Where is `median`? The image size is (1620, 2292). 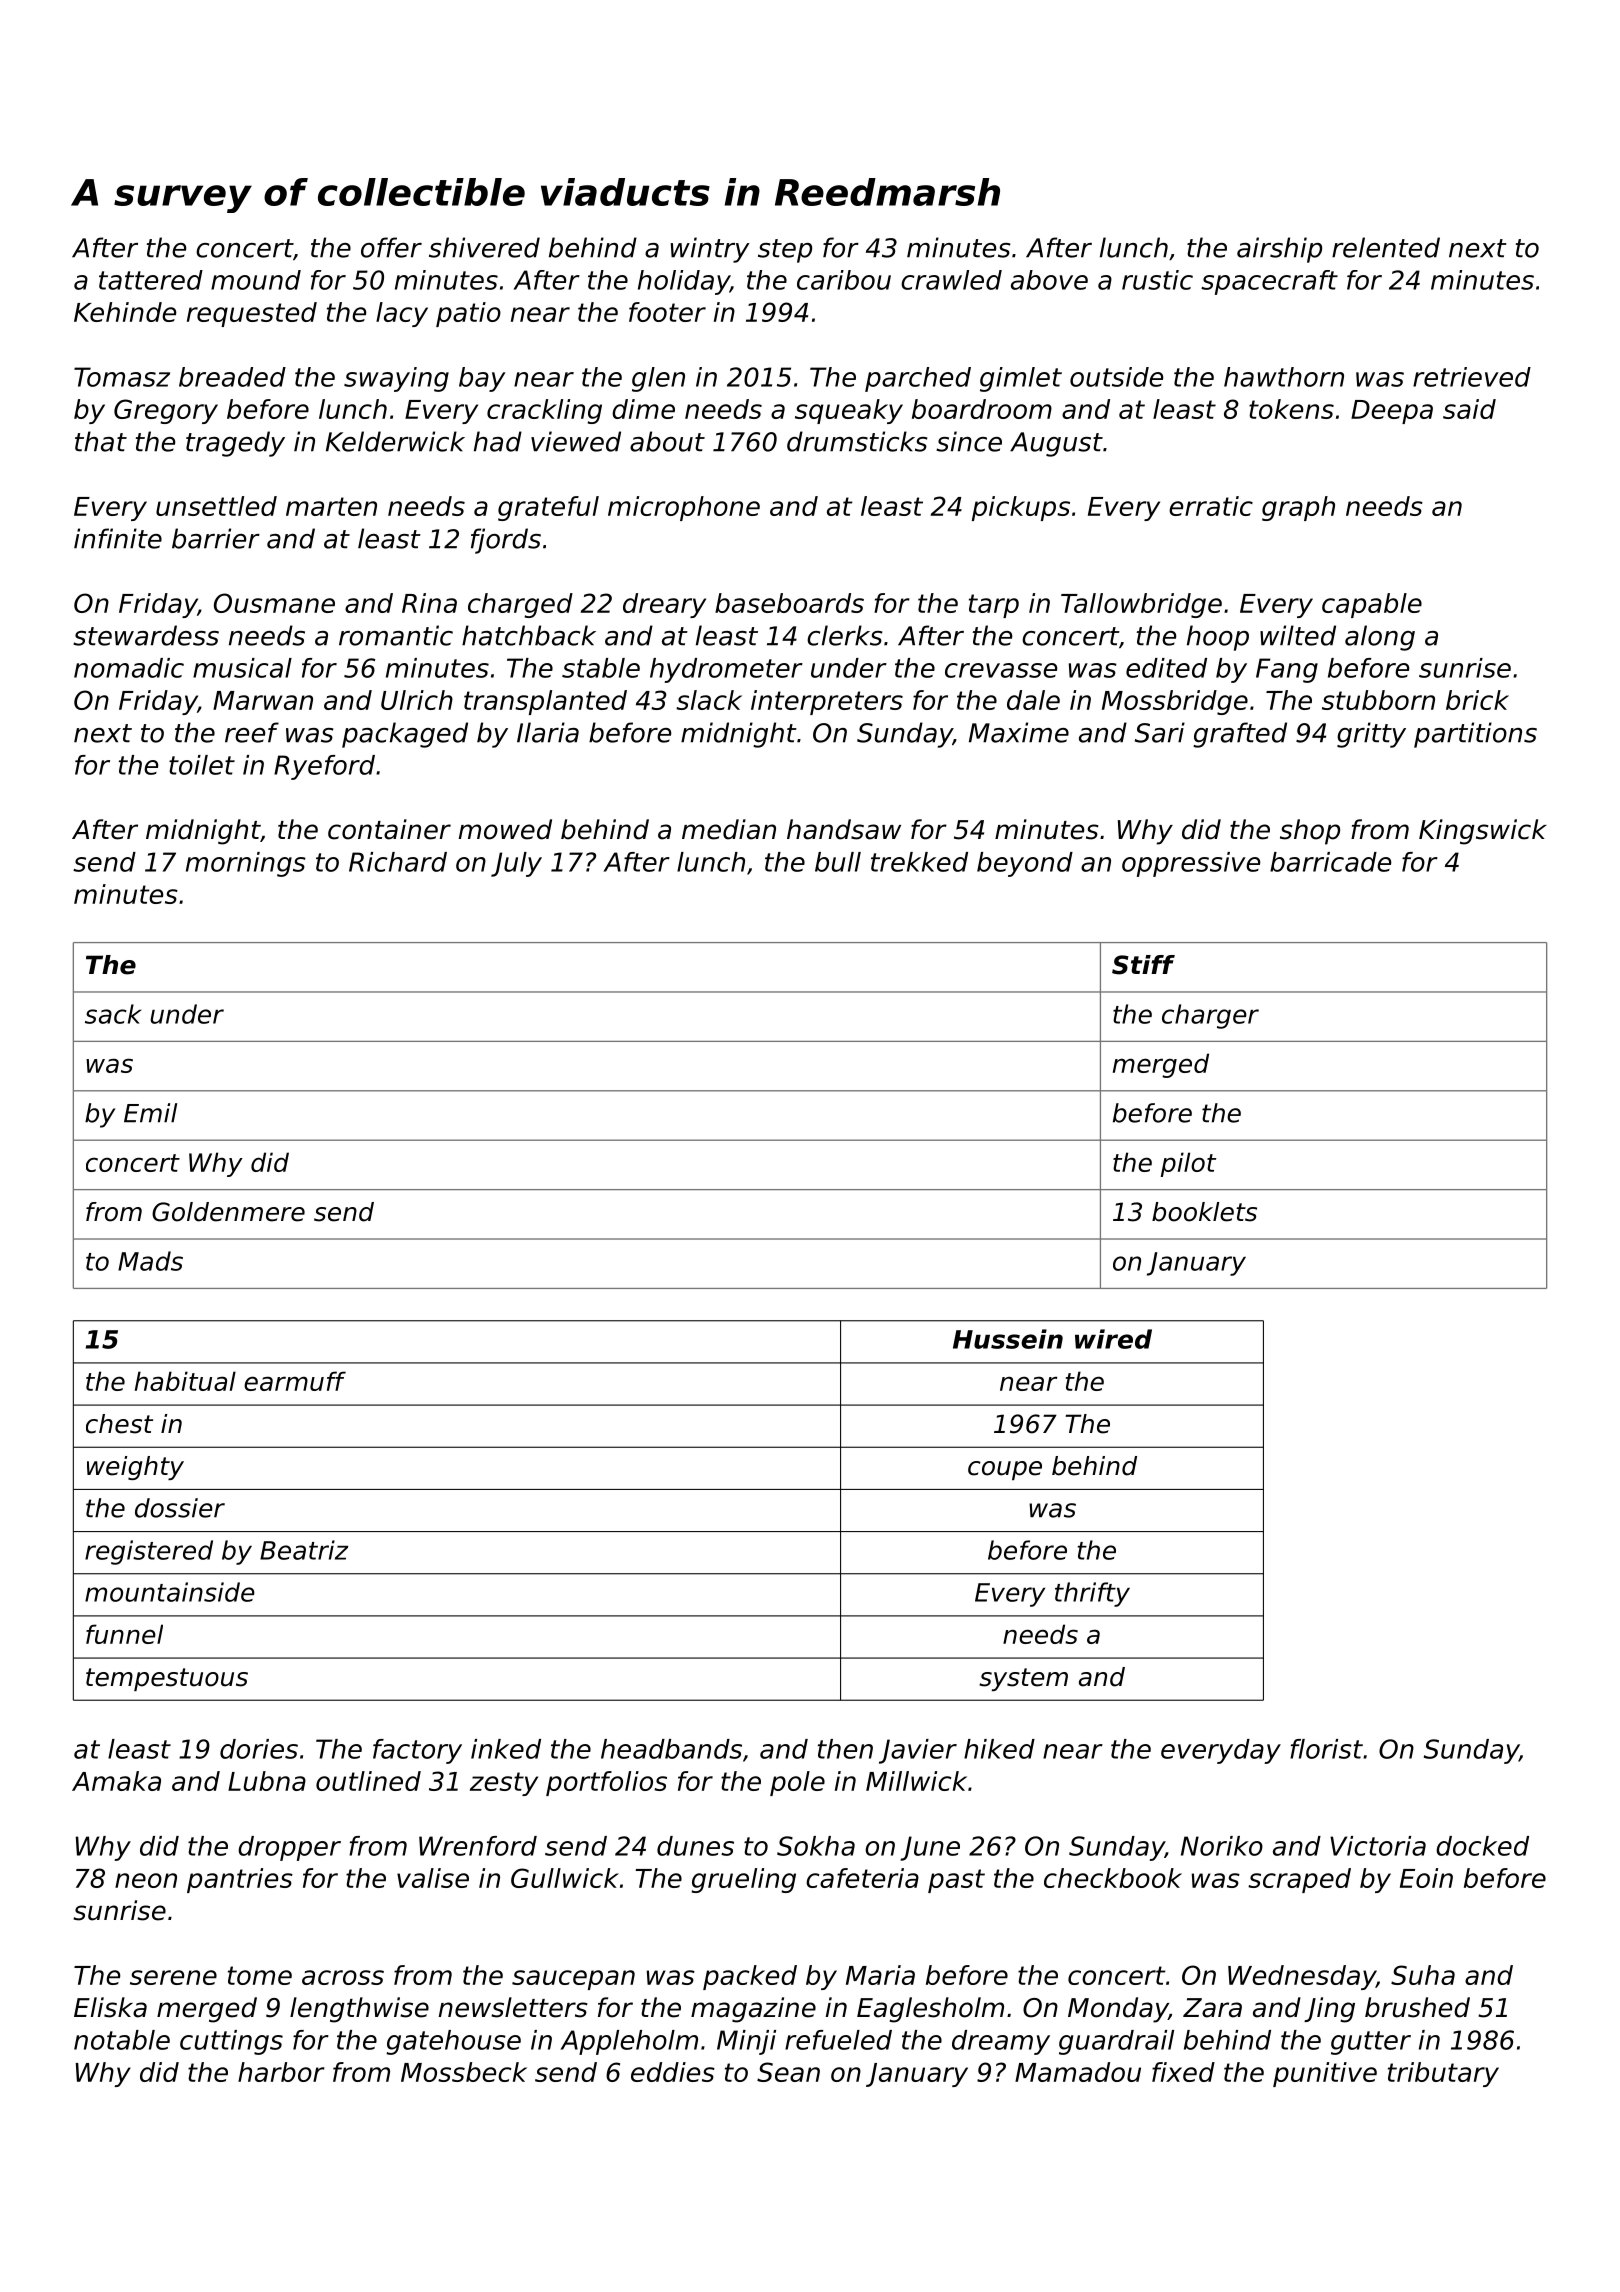 median is located at coordinates (729, 829).
